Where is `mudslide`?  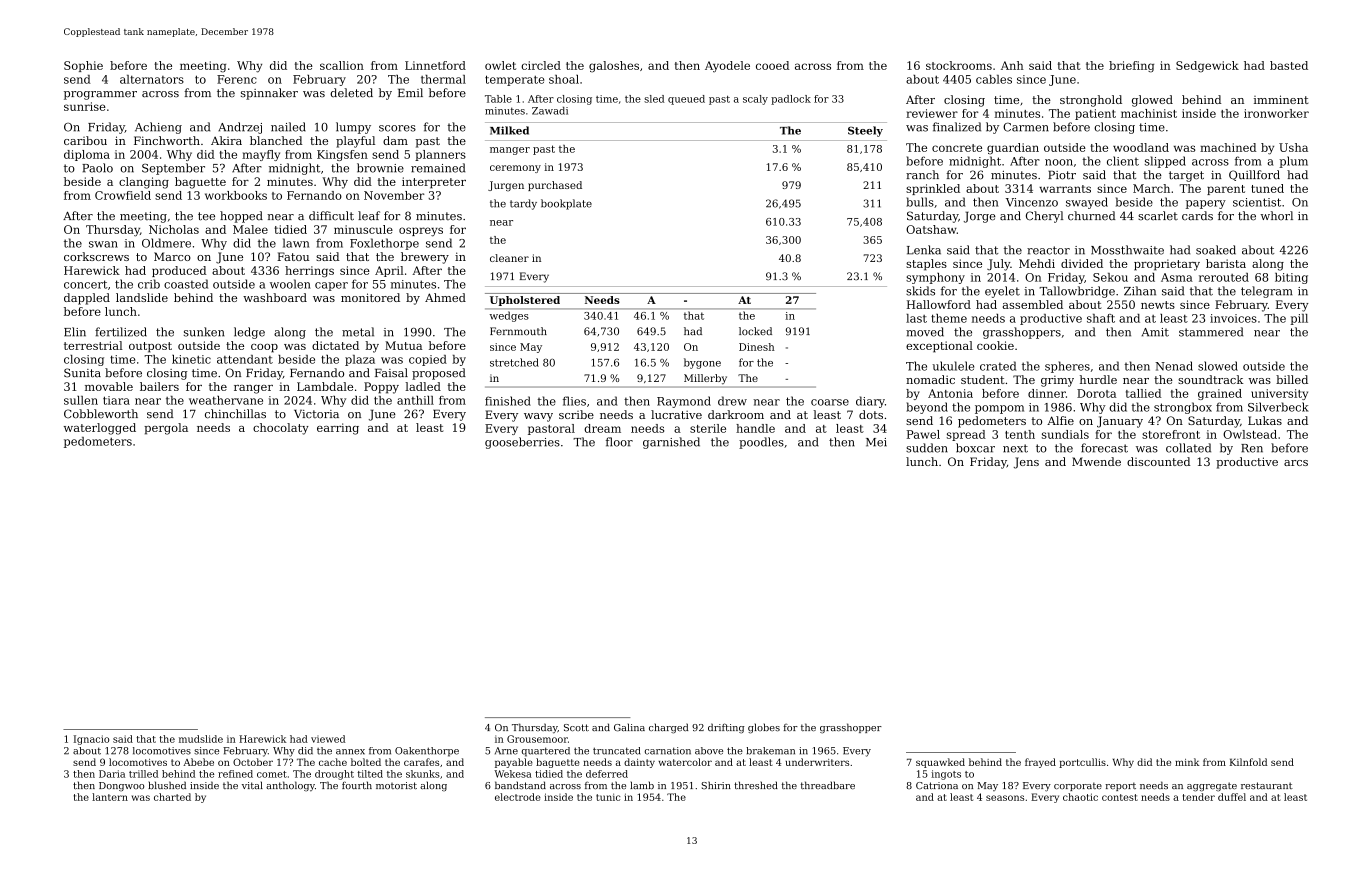
mudslide is located at coordinates (201, 739).
